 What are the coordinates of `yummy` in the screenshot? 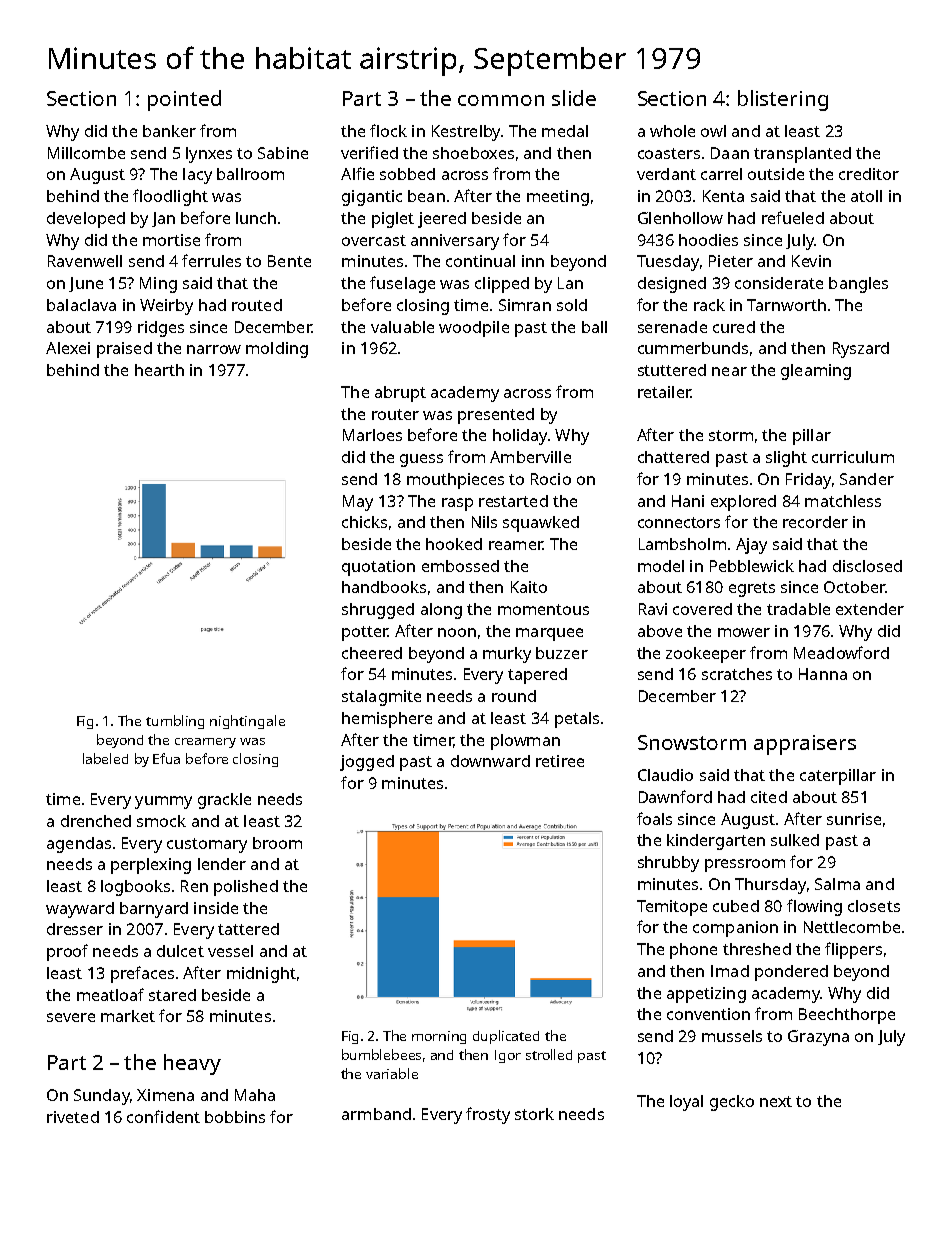 It's located at (163, 802).
